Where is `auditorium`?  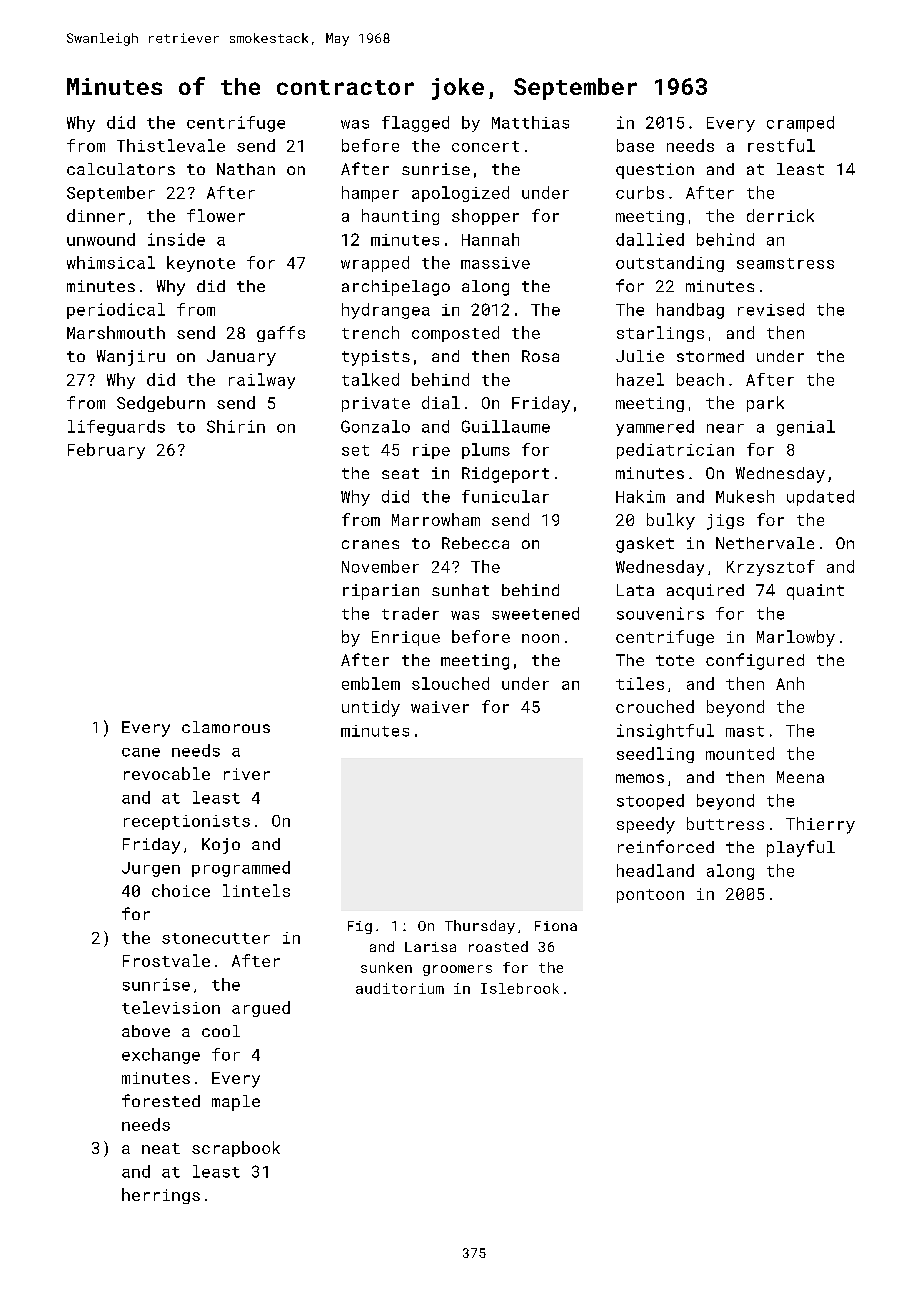 auditorium is located at coordinates (400, 988).
